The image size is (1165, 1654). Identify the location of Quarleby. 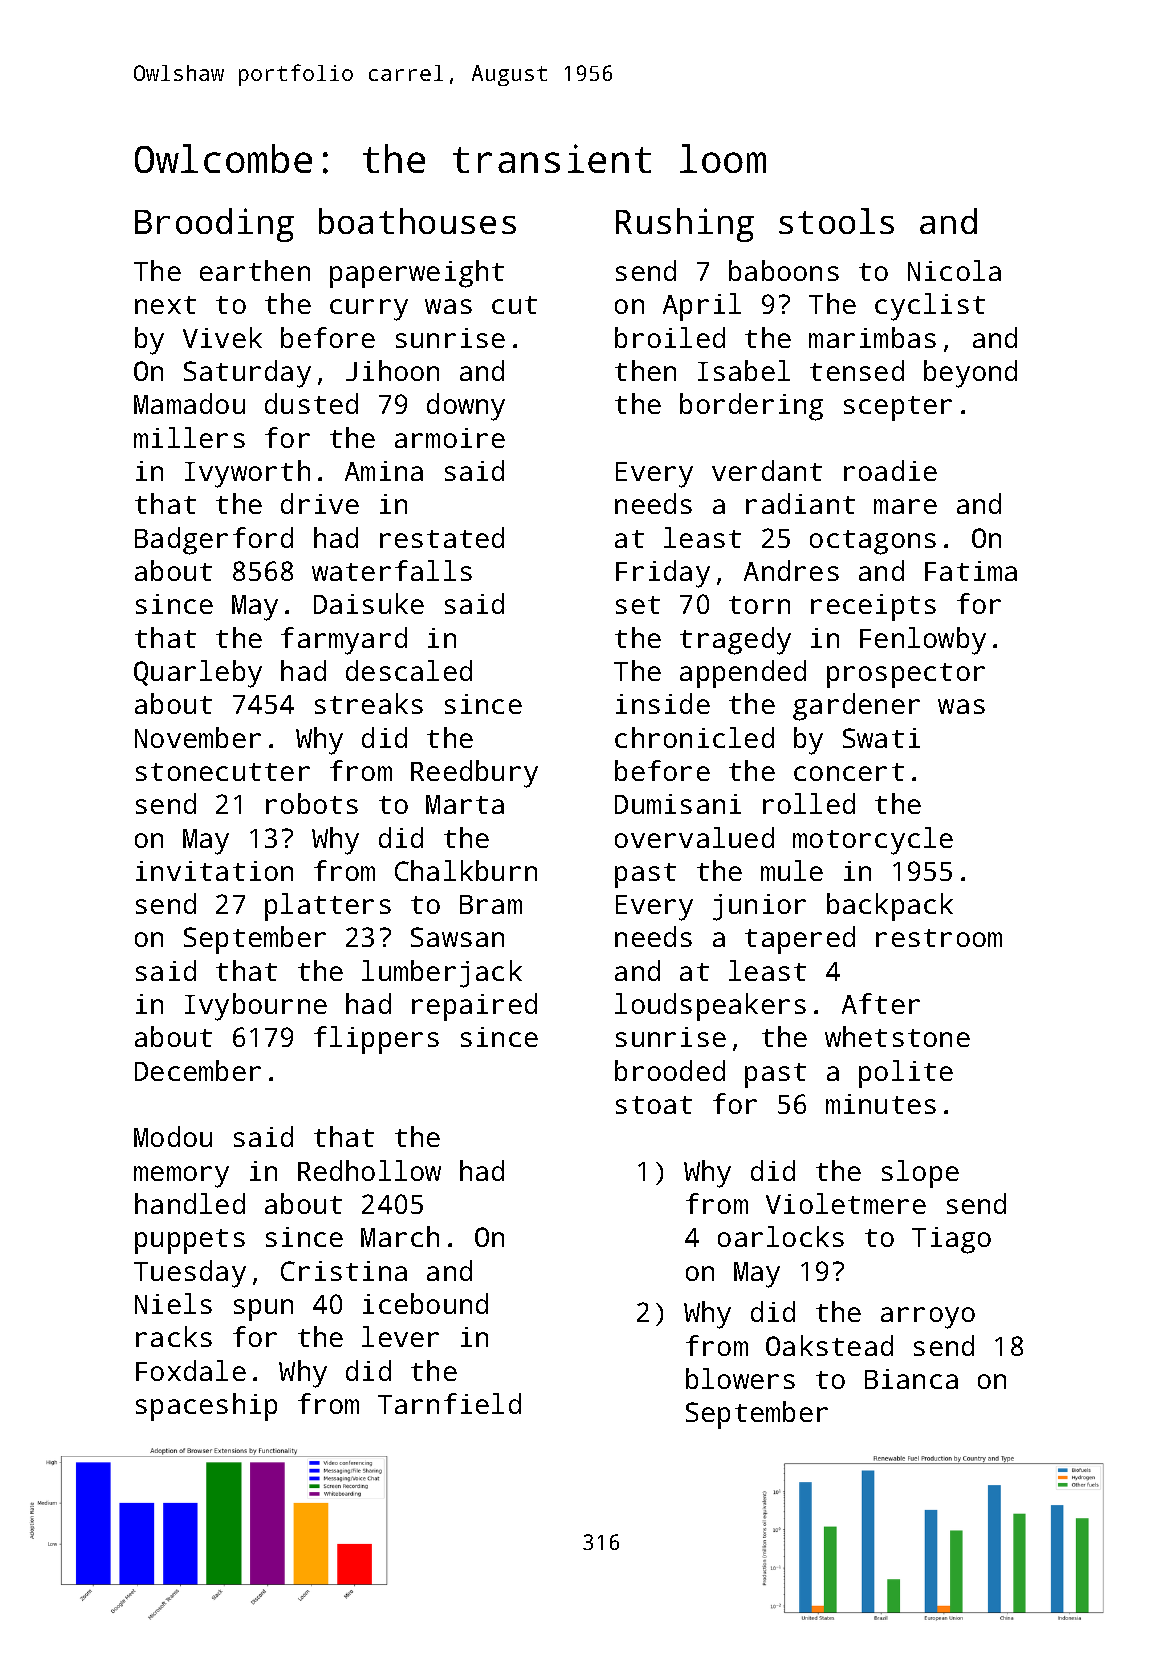
(198, 674).
